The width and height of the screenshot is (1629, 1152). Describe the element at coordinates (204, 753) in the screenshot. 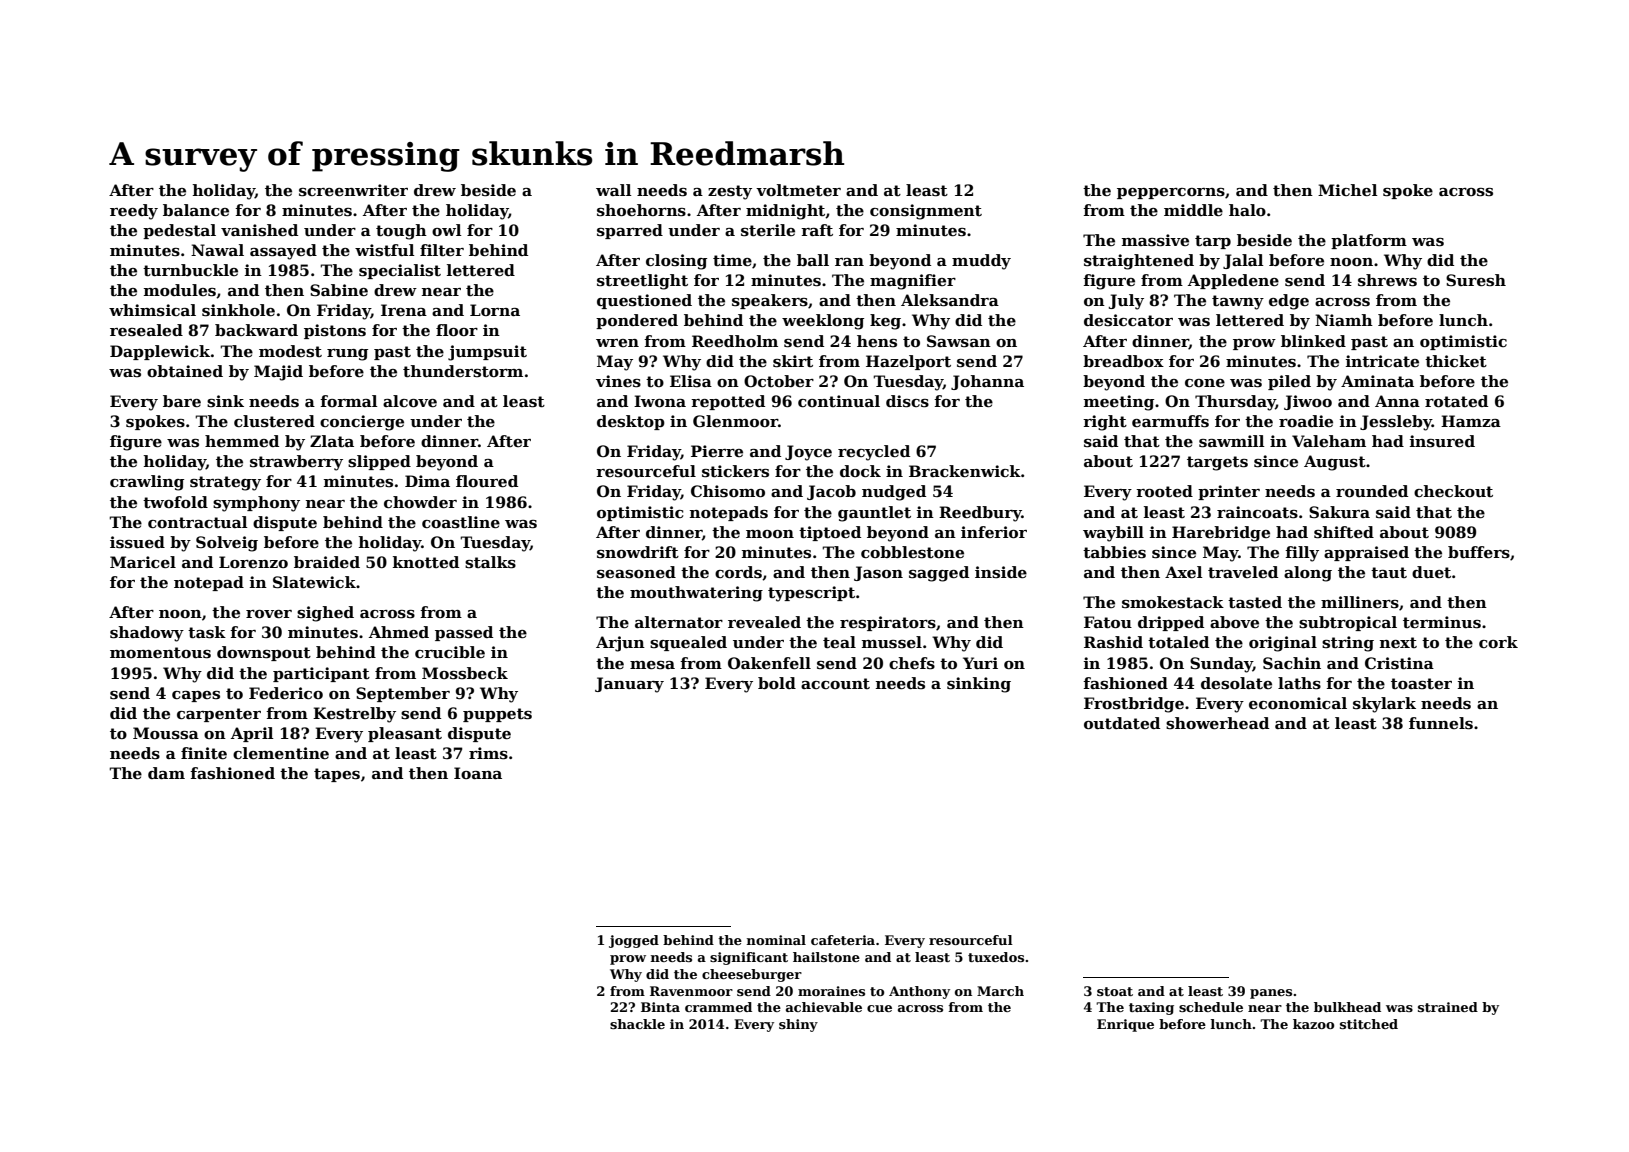

I see `finite` at that location.
